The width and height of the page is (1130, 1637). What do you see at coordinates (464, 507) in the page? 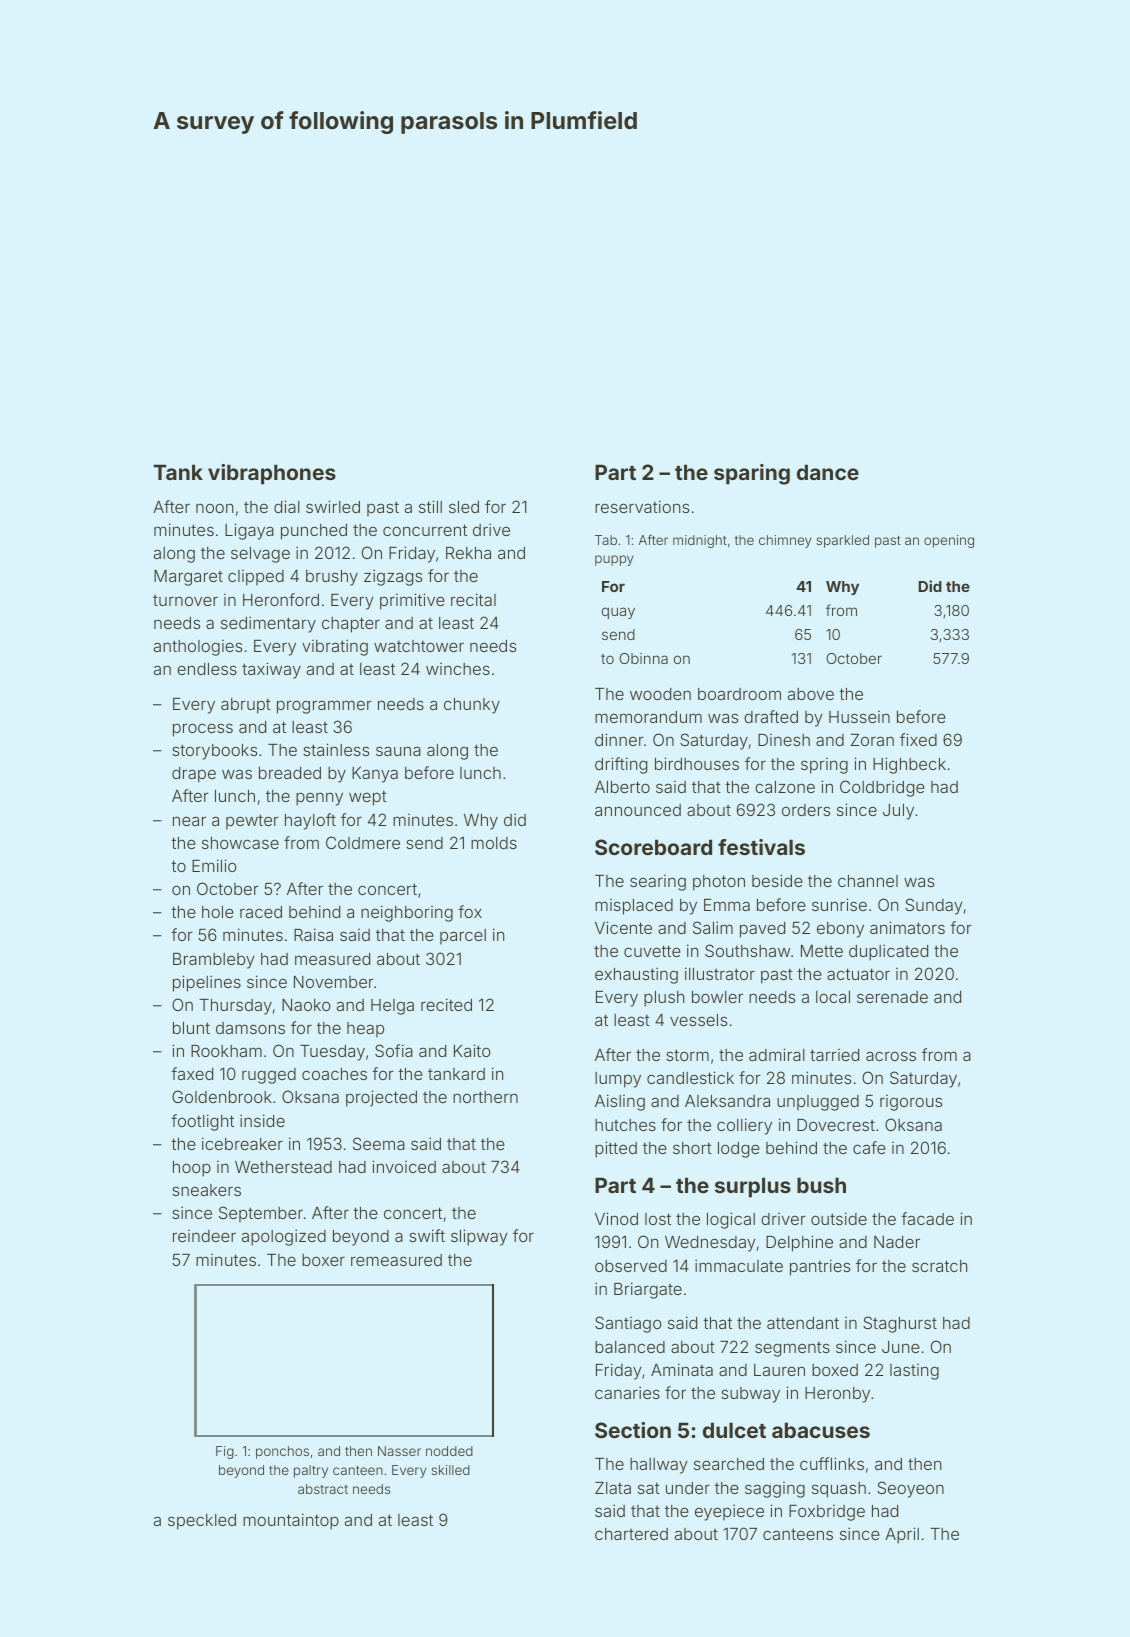
I see `sled` at bounding box center [464, 507].
